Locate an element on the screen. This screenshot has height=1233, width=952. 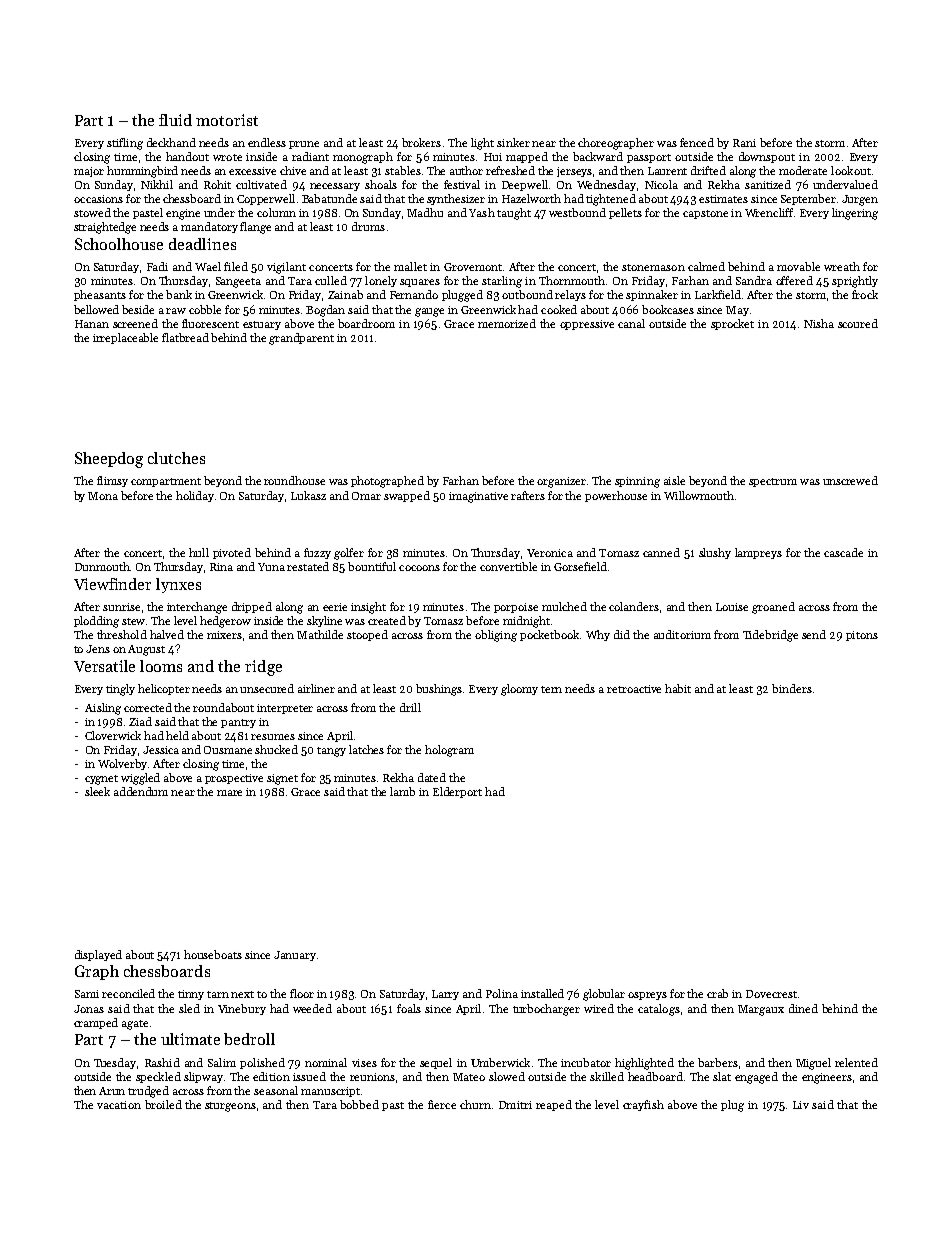
bedroll is located at coordinates (249, 1039).
